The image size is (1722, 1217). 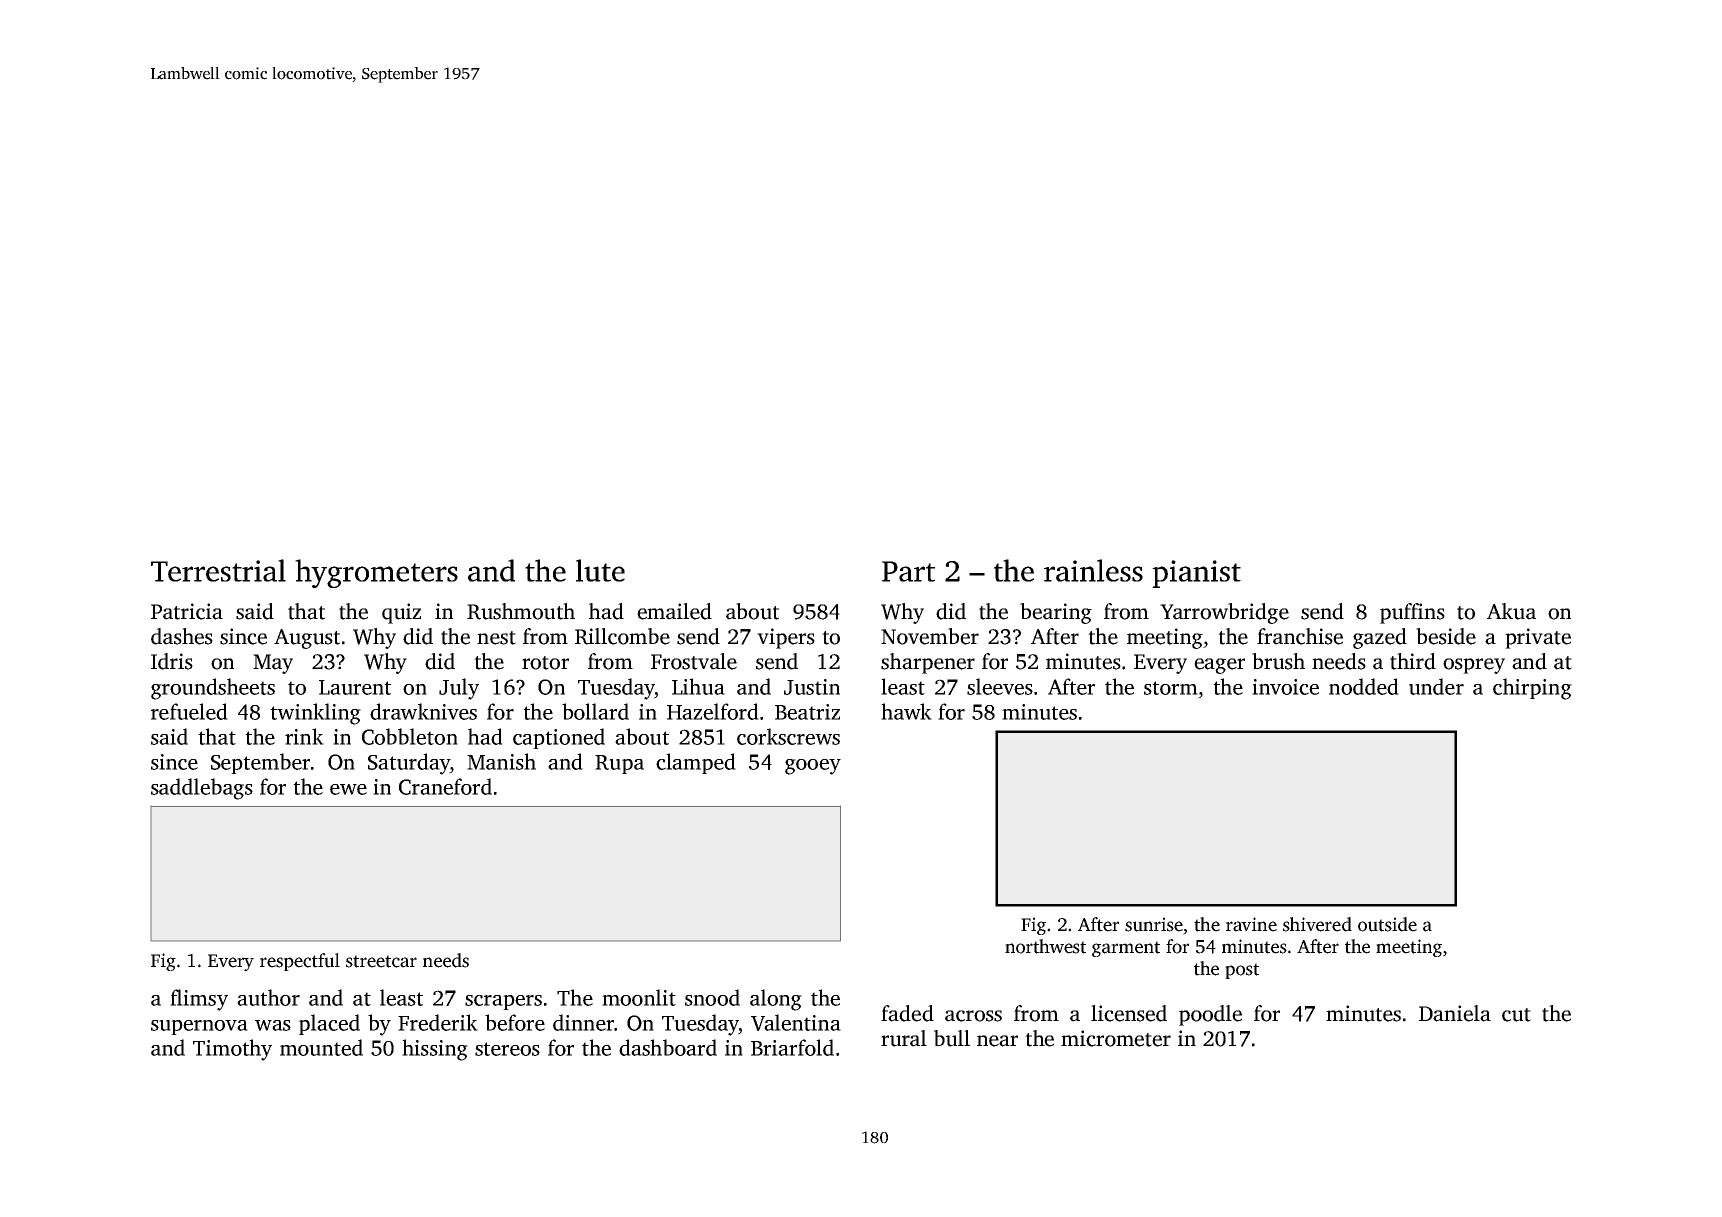 I want to click on groundsheets, so click(x=213, y=689).
